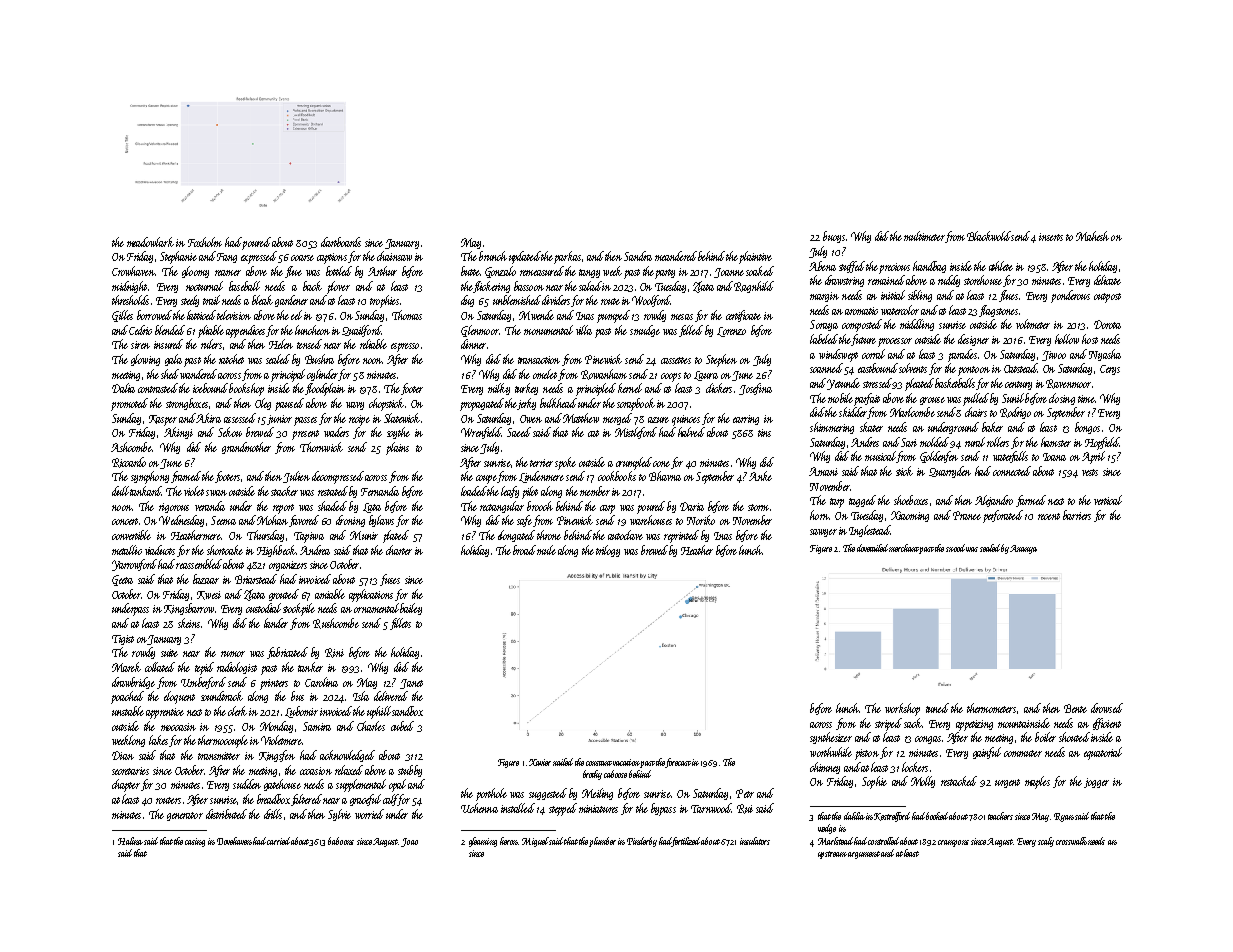 The image size is (1233, 952). What do you see at coordinates (129, 462) in the screenshot?
I see `Riccardo` at bounding box center [129, 462].
